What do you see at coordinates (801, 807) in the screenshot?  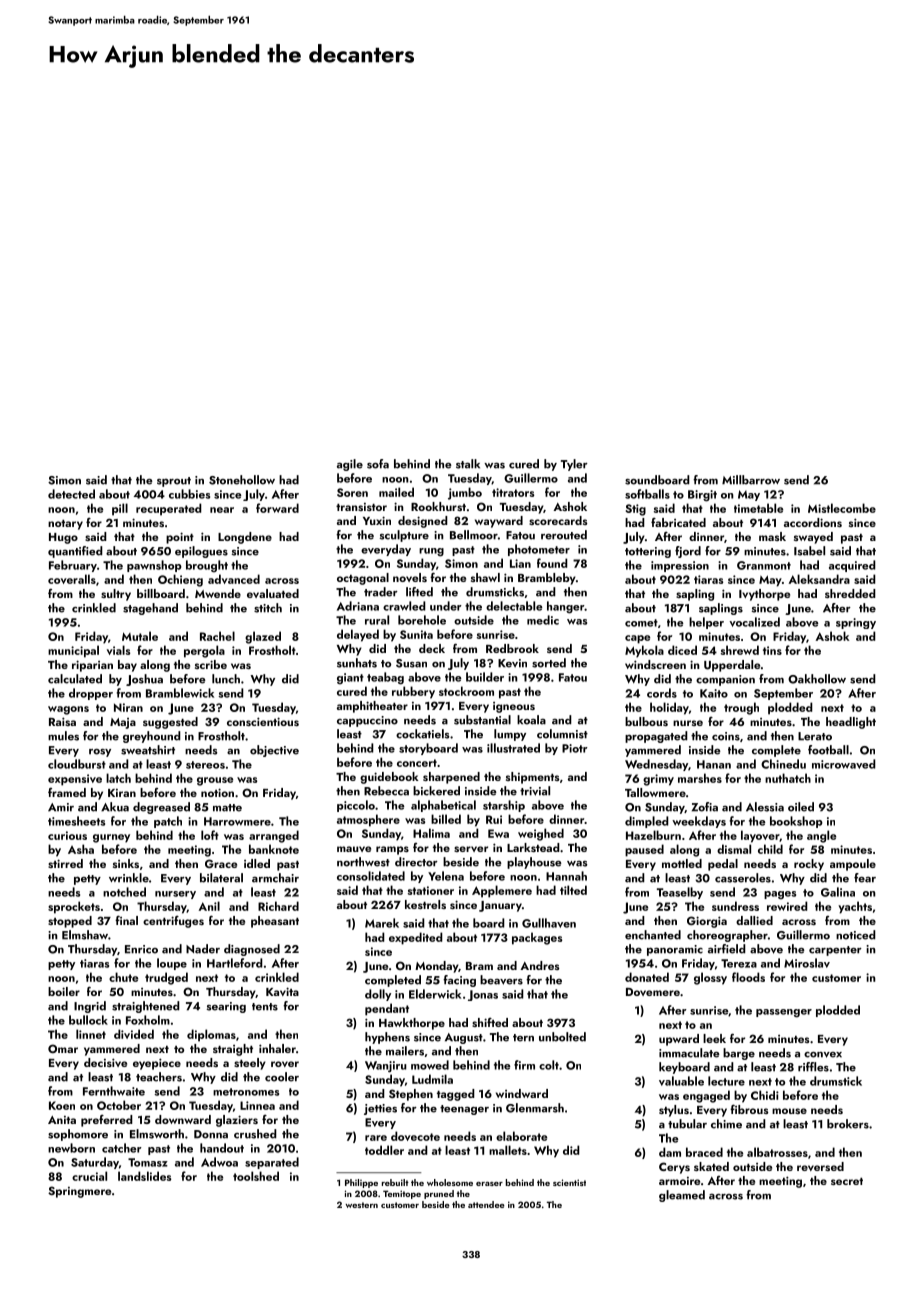 I see `oiled` at bounding box center [801, 807].
